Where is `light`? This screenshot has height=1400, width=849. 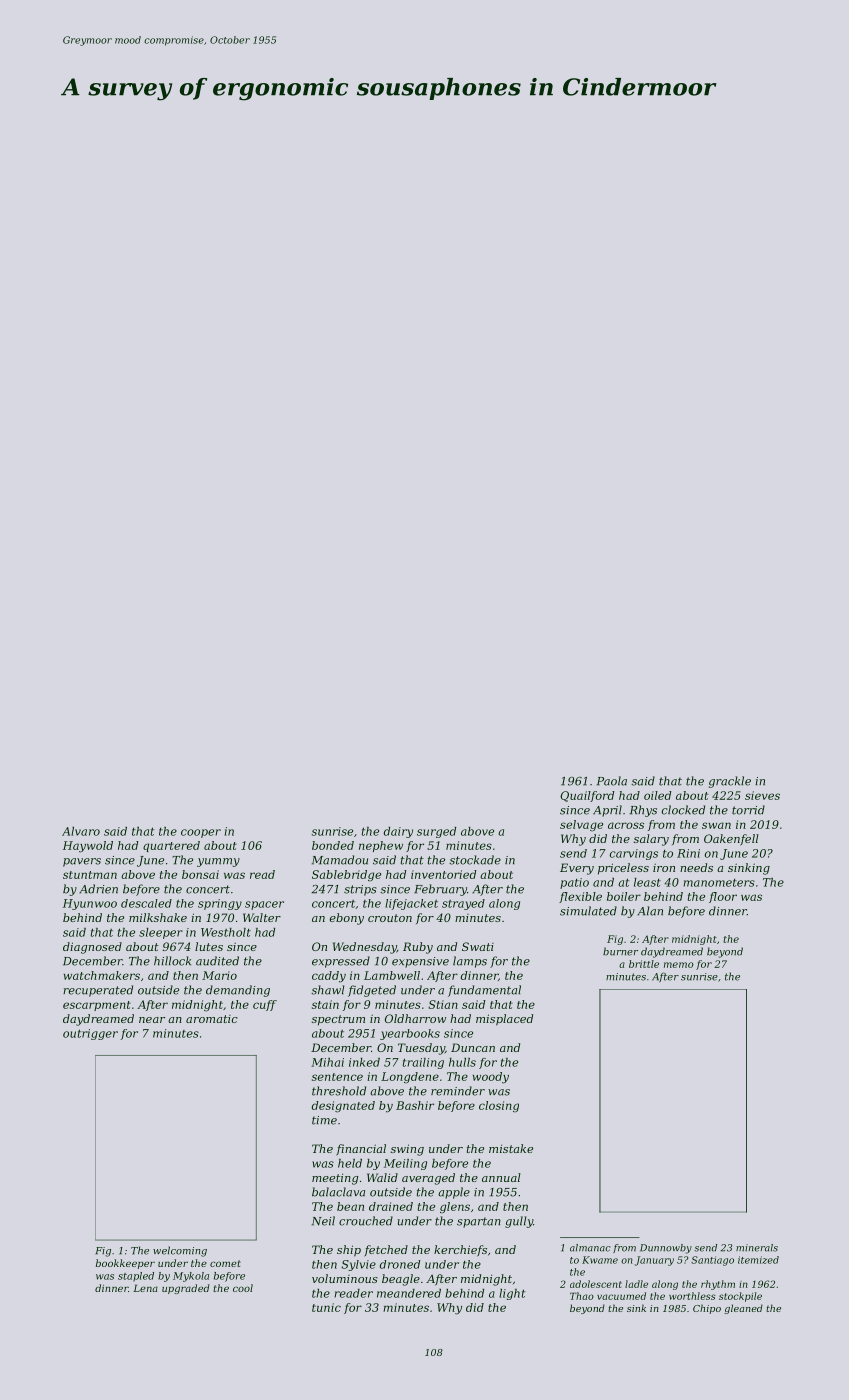
light is located at coordinates (512, 1294).
